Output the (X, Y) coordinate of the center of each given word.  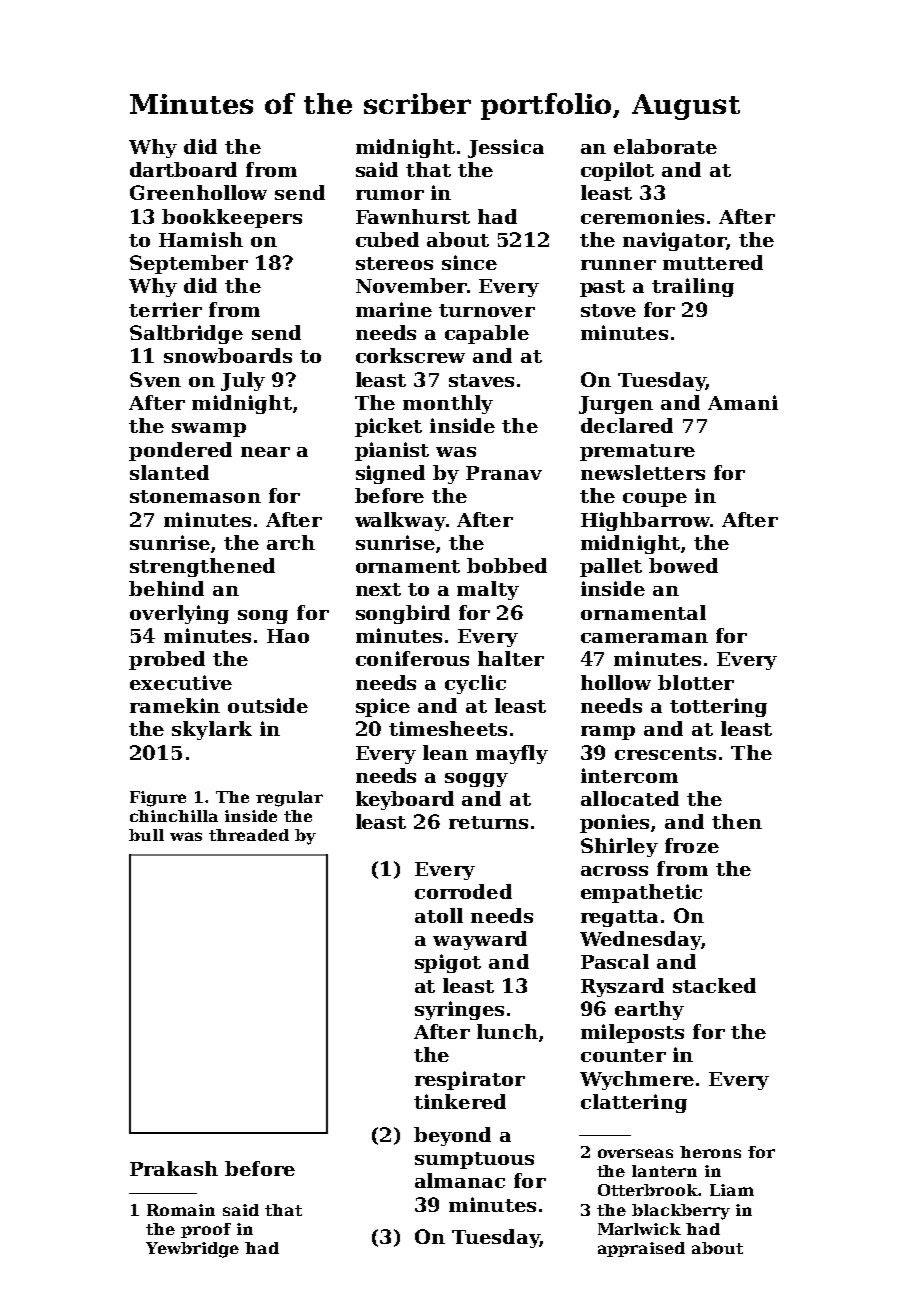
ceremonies (642, 216)
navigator (674, 241)
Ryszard (622, 987)
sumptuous (474, 1160)
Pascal (615, 961)
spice (383, 707)
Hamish (201, 239)
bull (146, 835)
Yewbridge (192, 1250)
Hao (288, 636)
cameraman (644, 638)
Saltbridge (186, 334)
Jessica (506, 148)
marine (394, 309)
